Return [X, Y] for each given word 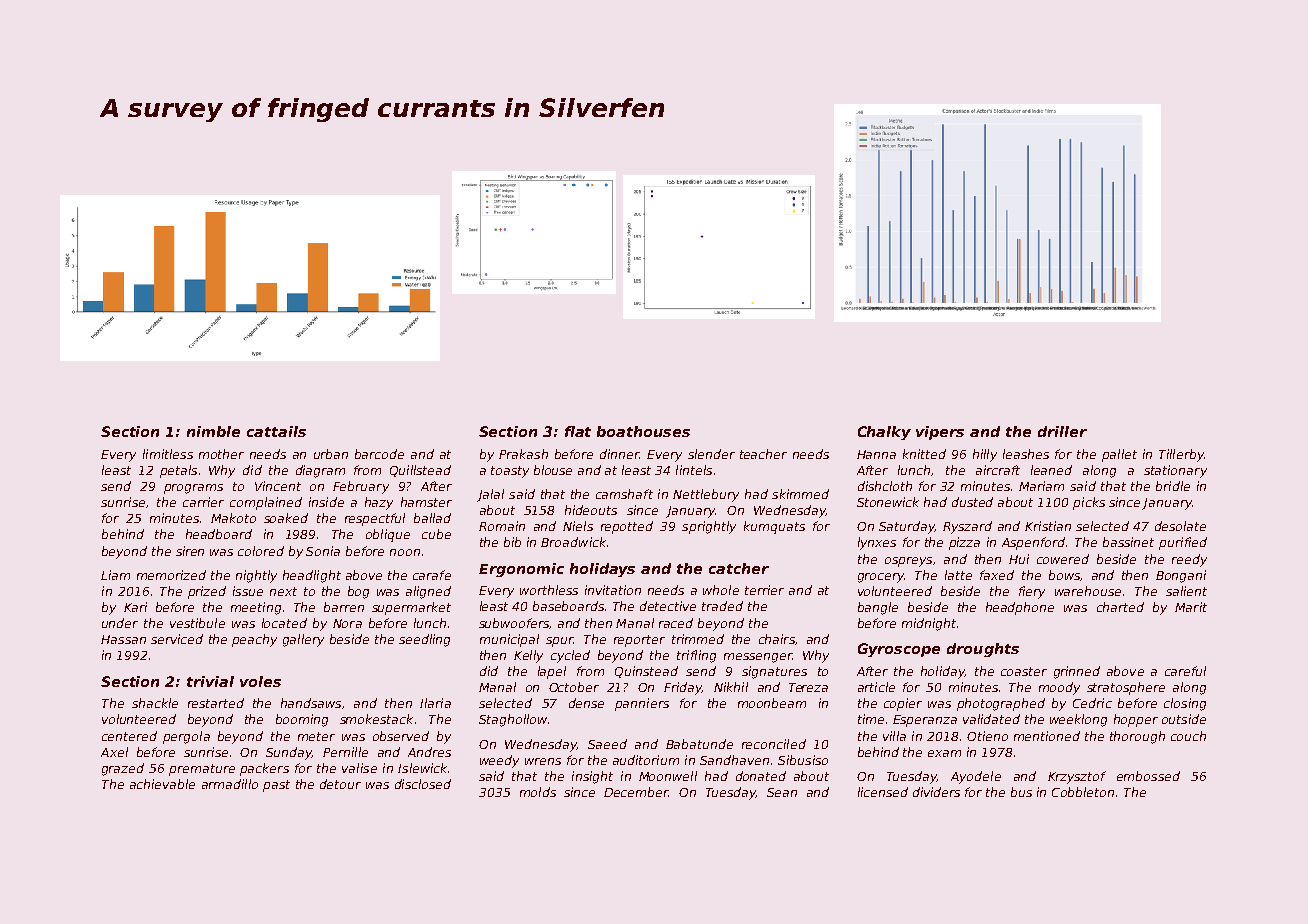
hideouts [591, 510]
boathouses [643, 431]
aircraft [998, 470]
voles [260, 681]
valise [359, 768]
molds [538, 792]
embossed [1148, 776]
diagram [320, 471]
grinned [1077, 672]
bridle [1173, 486]
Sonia [323, 551]
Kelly [528, 656]
